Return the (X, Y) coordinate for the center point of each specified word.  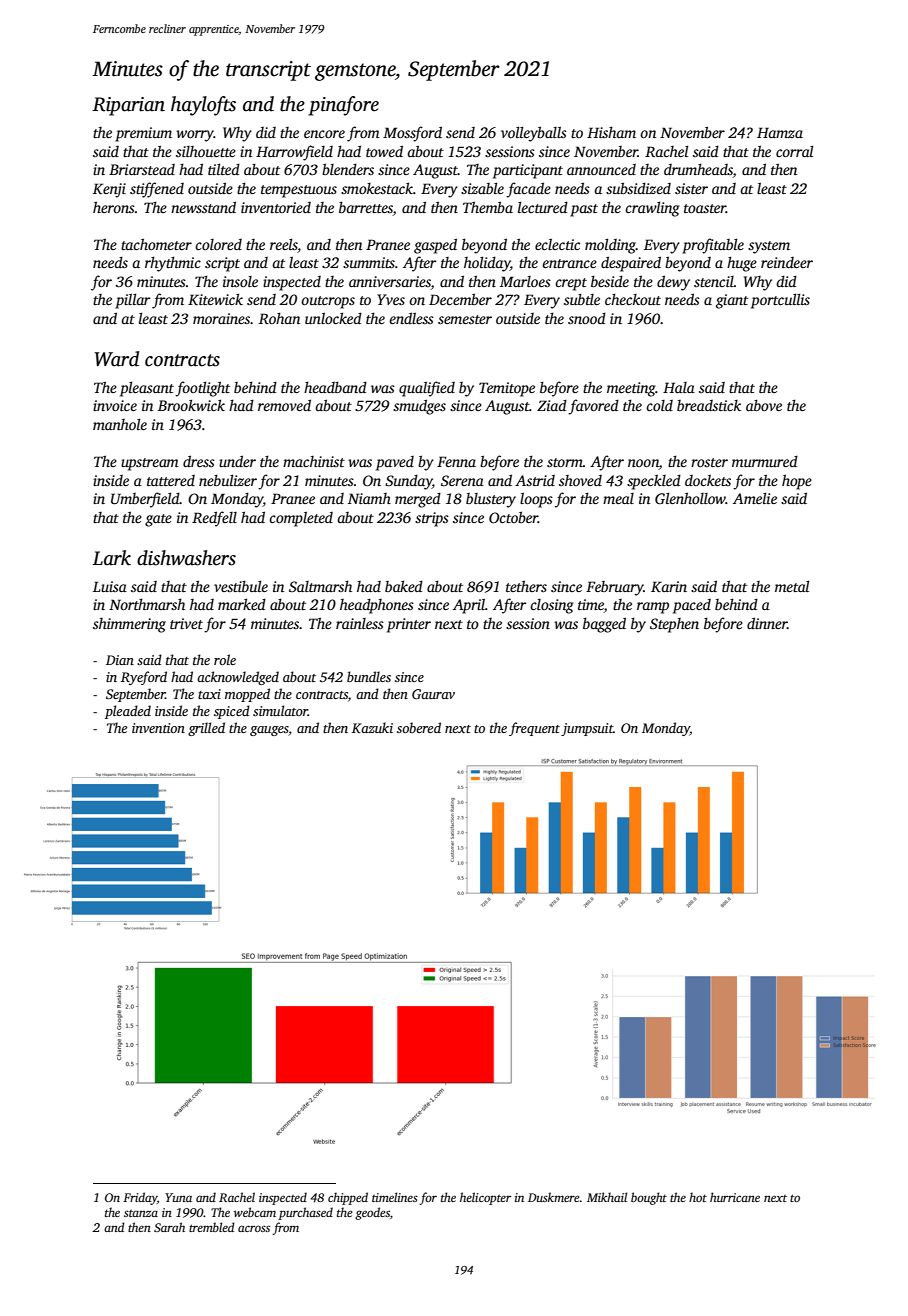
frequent (534, 729)
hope (797, 482)
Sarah (169, 1227)
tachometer (156, 244)
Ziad (552, 405)
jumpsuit (587, 729)
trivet (186, 623)
